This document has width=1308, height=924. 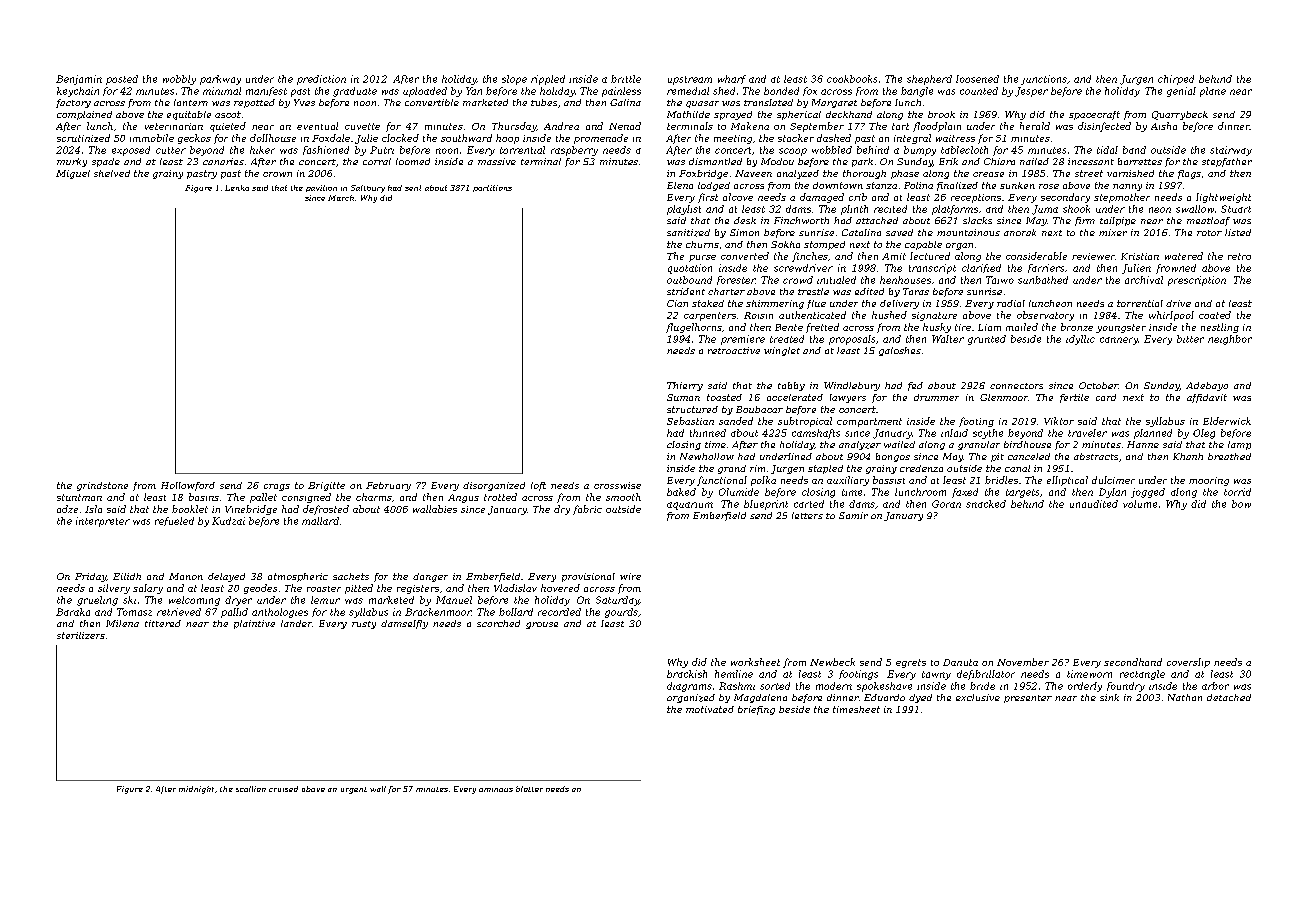 What do you see at coordinates (1176, 80) in the document?
I see `chirped` at bounding box center [1176, 80].
